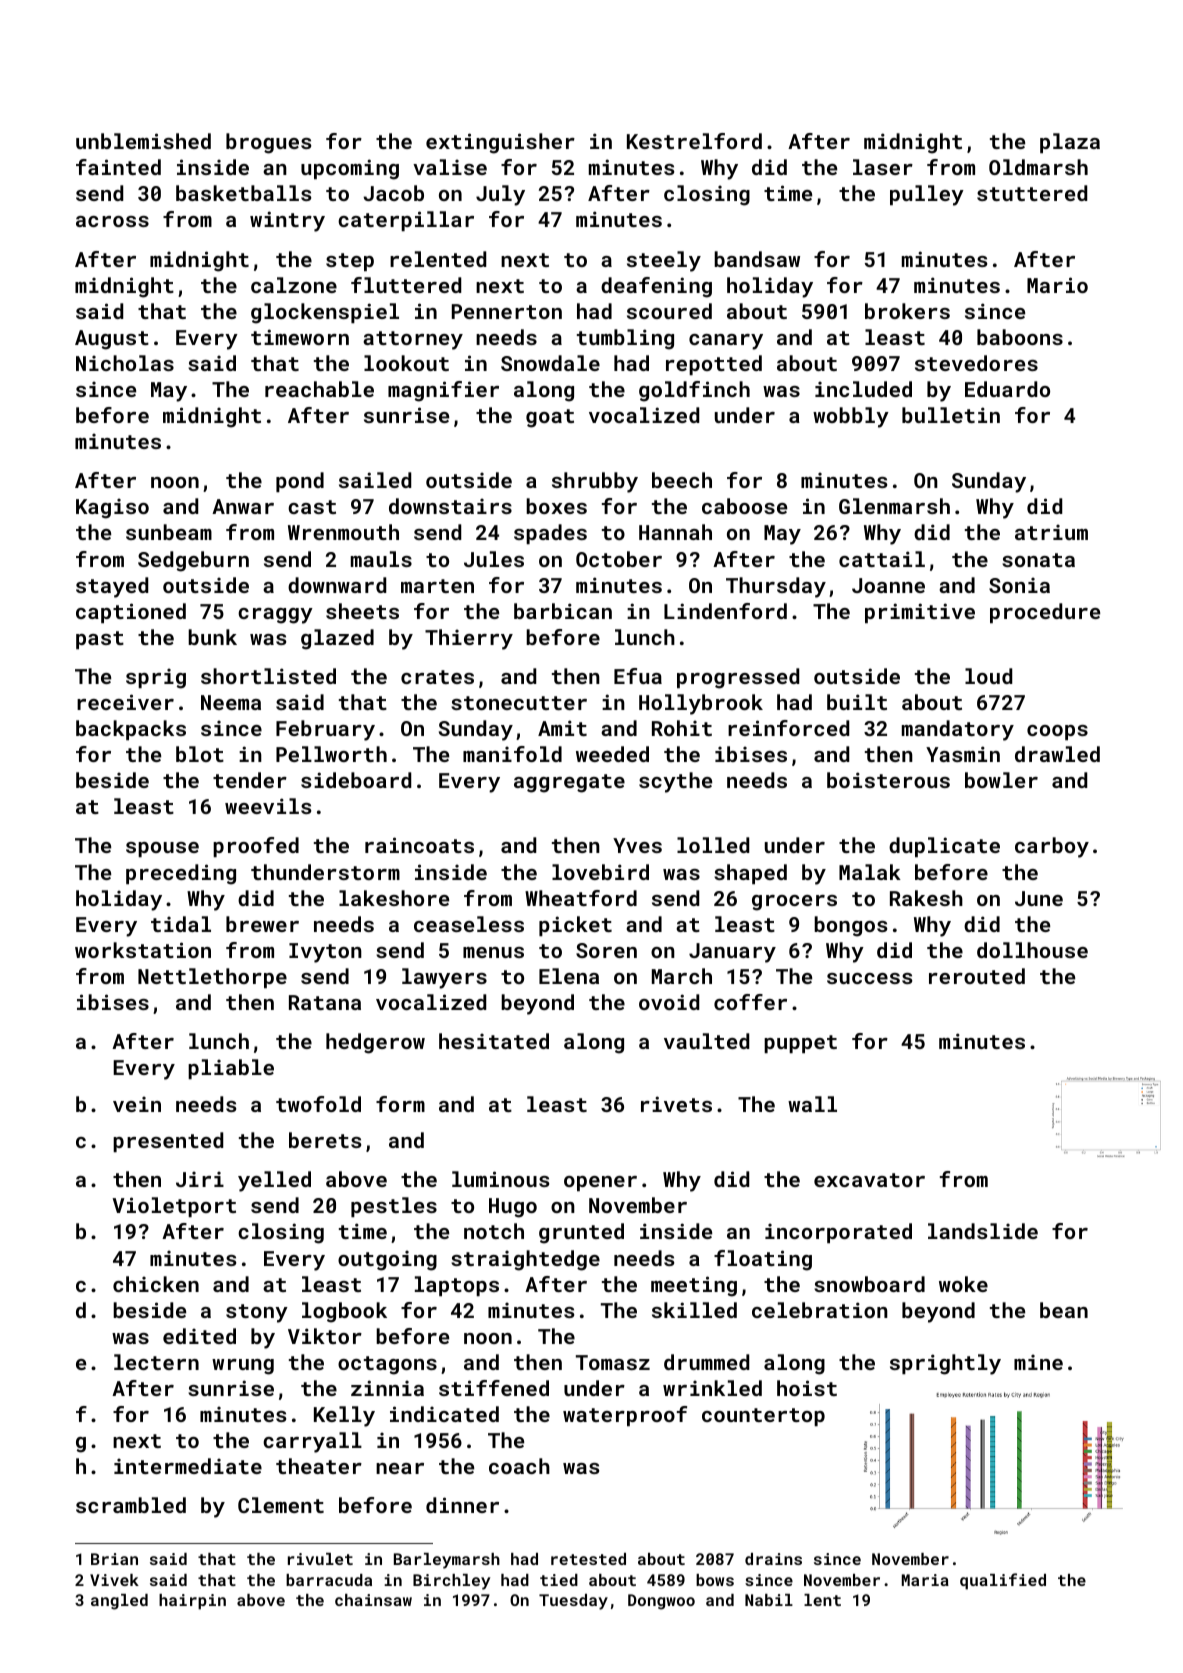 Image resolution: width=1183 pixels, height=1673 pixels. I want to click on brogues, so click(269, 143).
